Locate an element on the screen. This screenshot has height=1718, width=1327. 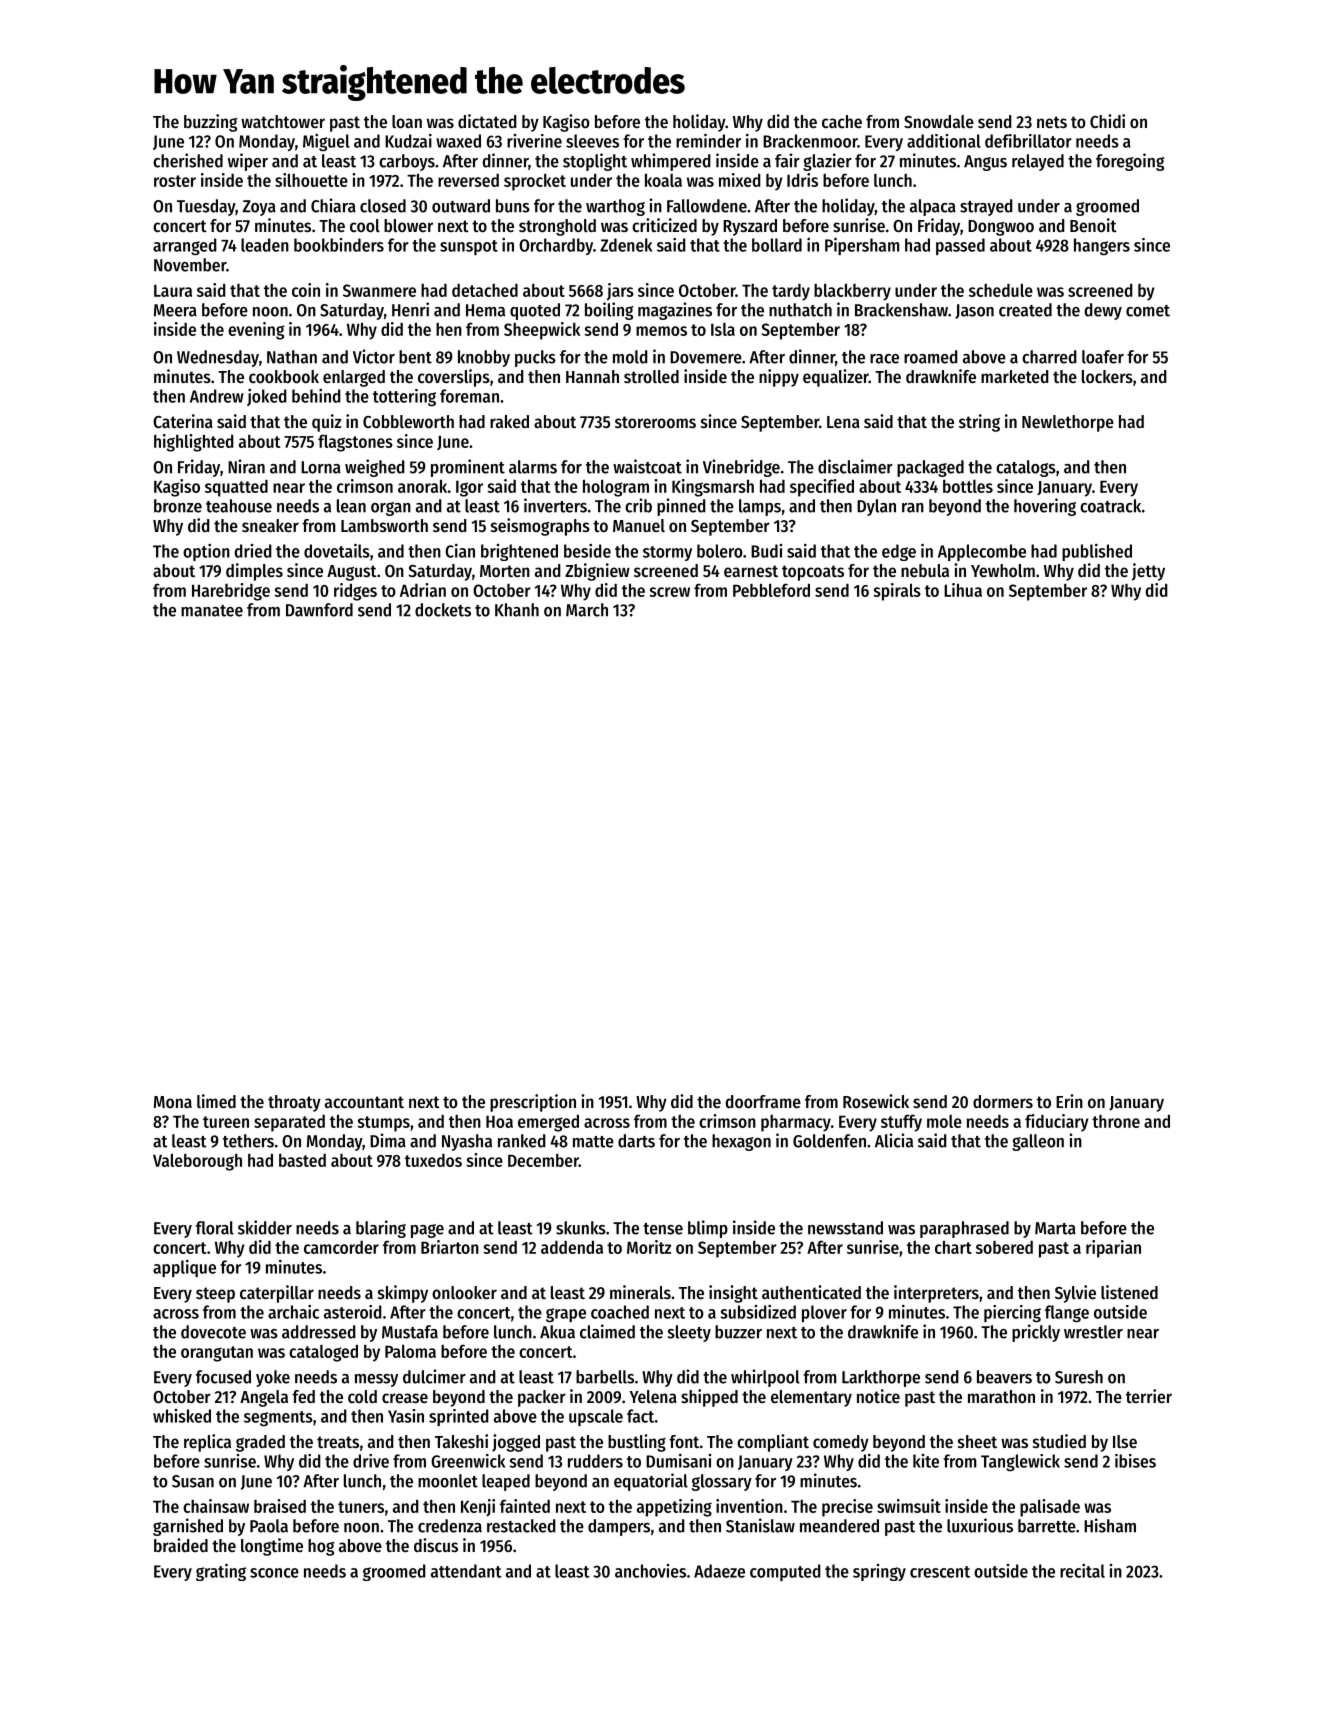
Kingsmarsh is located at coordinates (713, 488).
